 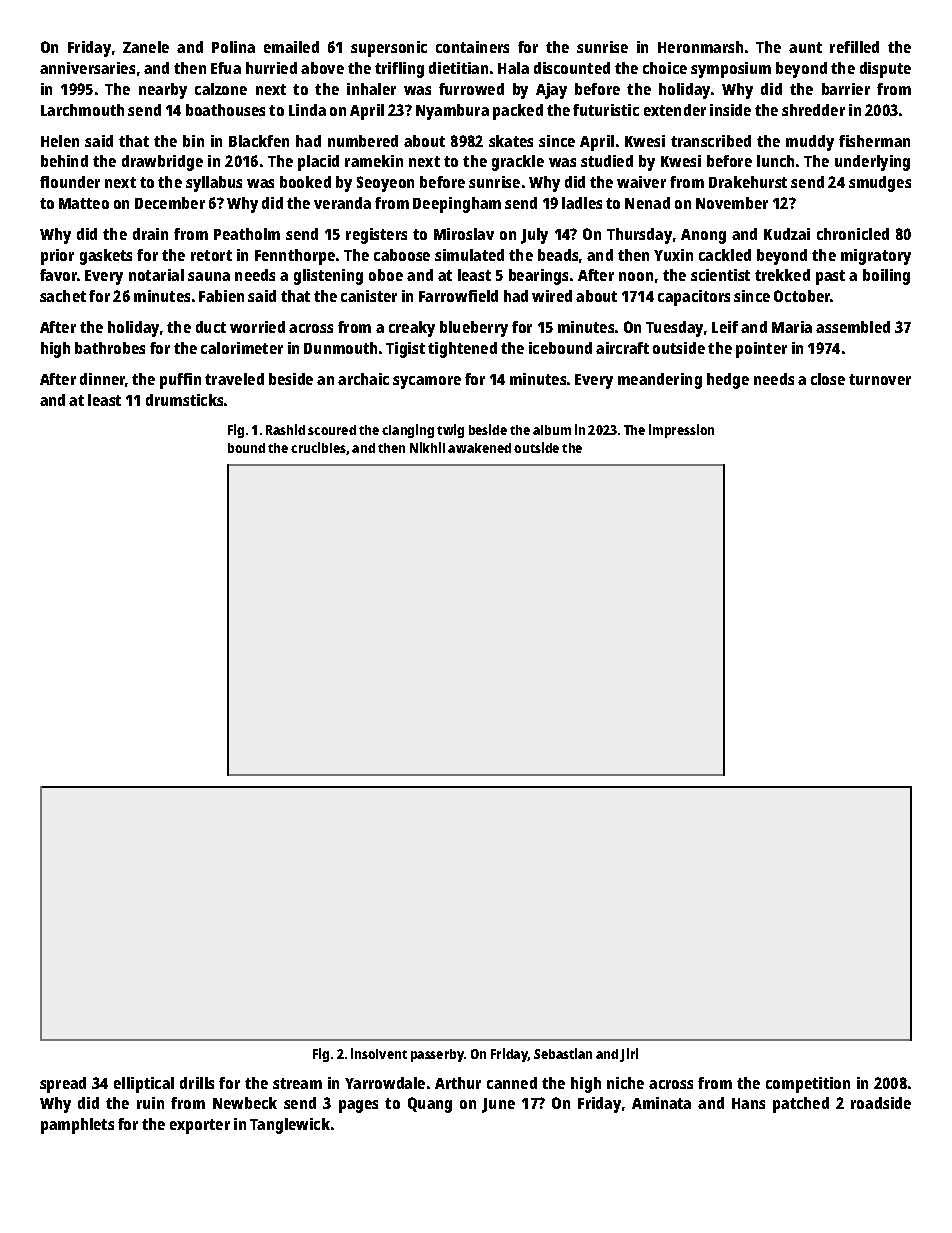 I want to click on competition, so click(x=808, y=1085).
